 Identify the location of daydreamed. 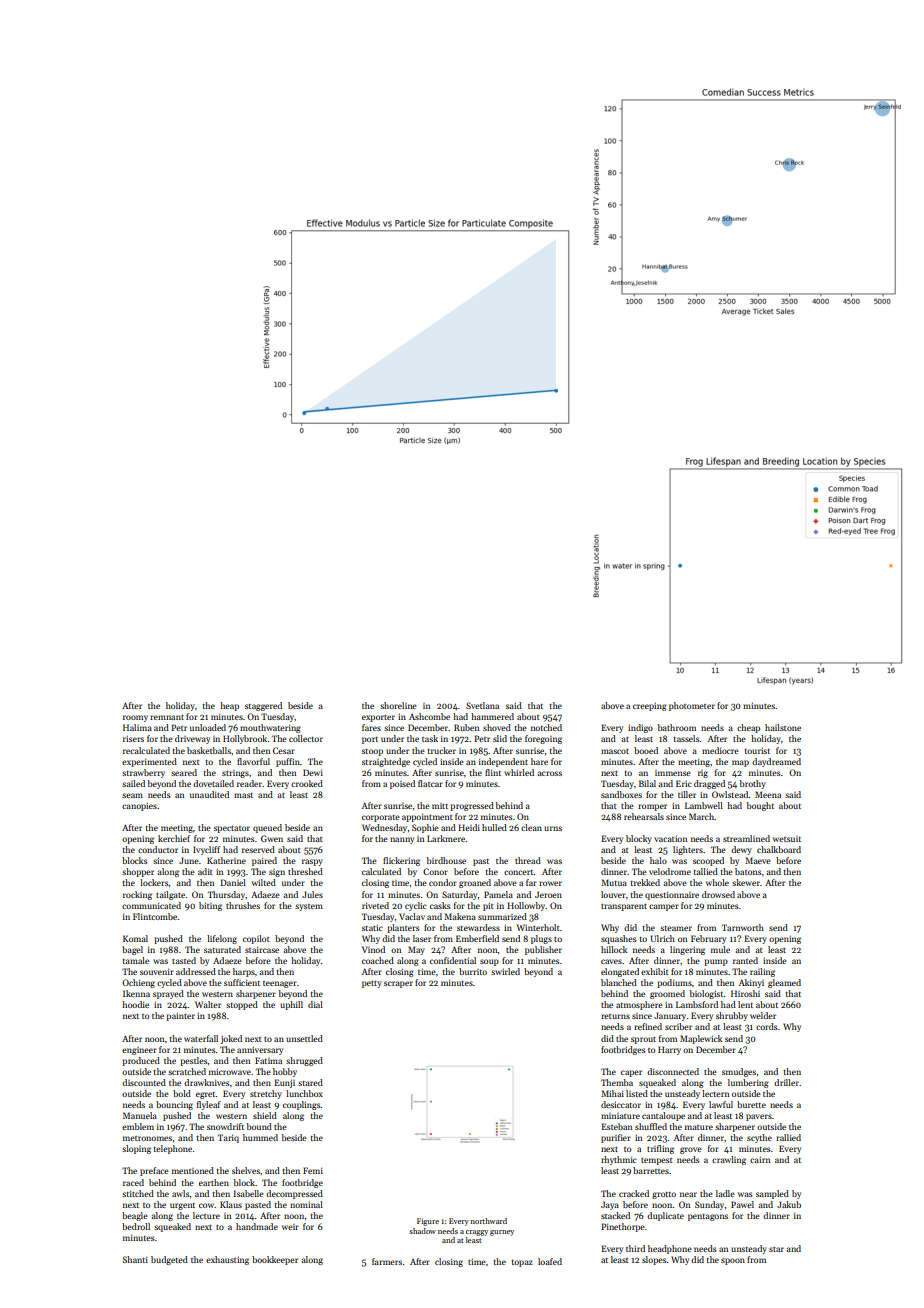
(776, 762).
